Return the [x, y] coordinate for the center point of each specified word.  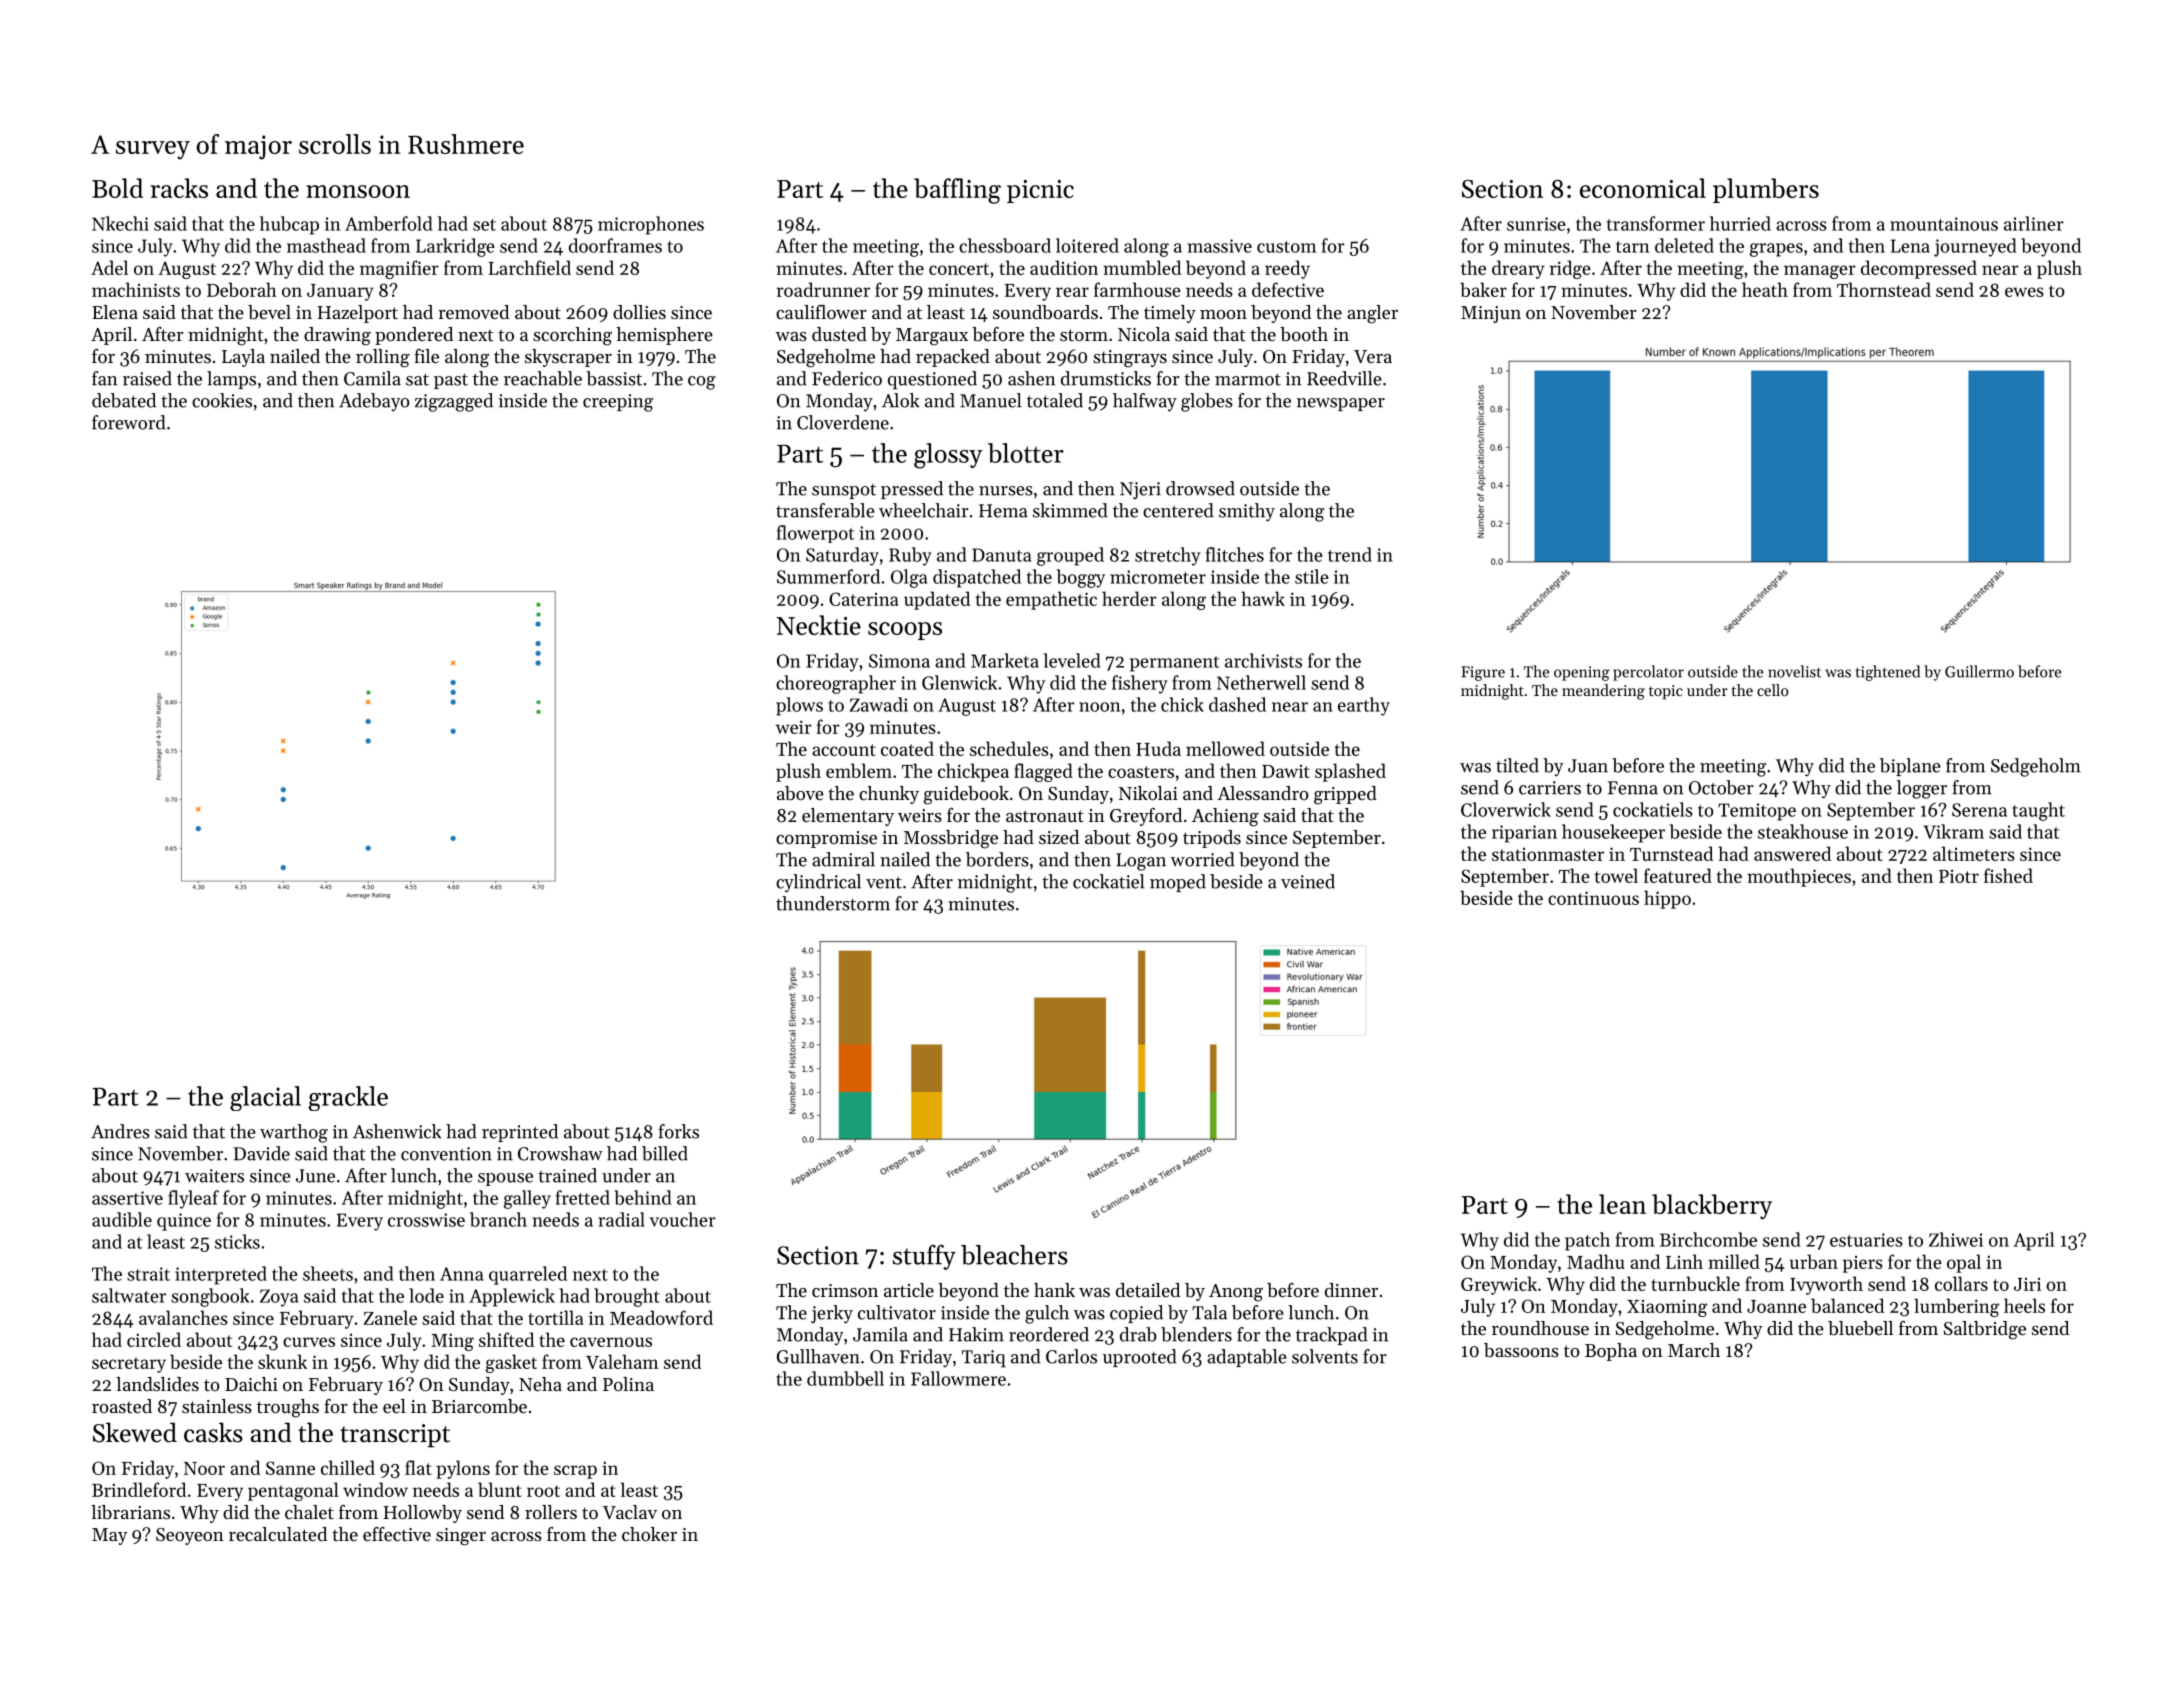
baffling [957, 191]
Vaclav [630, 1512]
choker [649, 1534]
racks [179, 188]
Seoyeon [190, 1536]
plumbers [1766, 190]
